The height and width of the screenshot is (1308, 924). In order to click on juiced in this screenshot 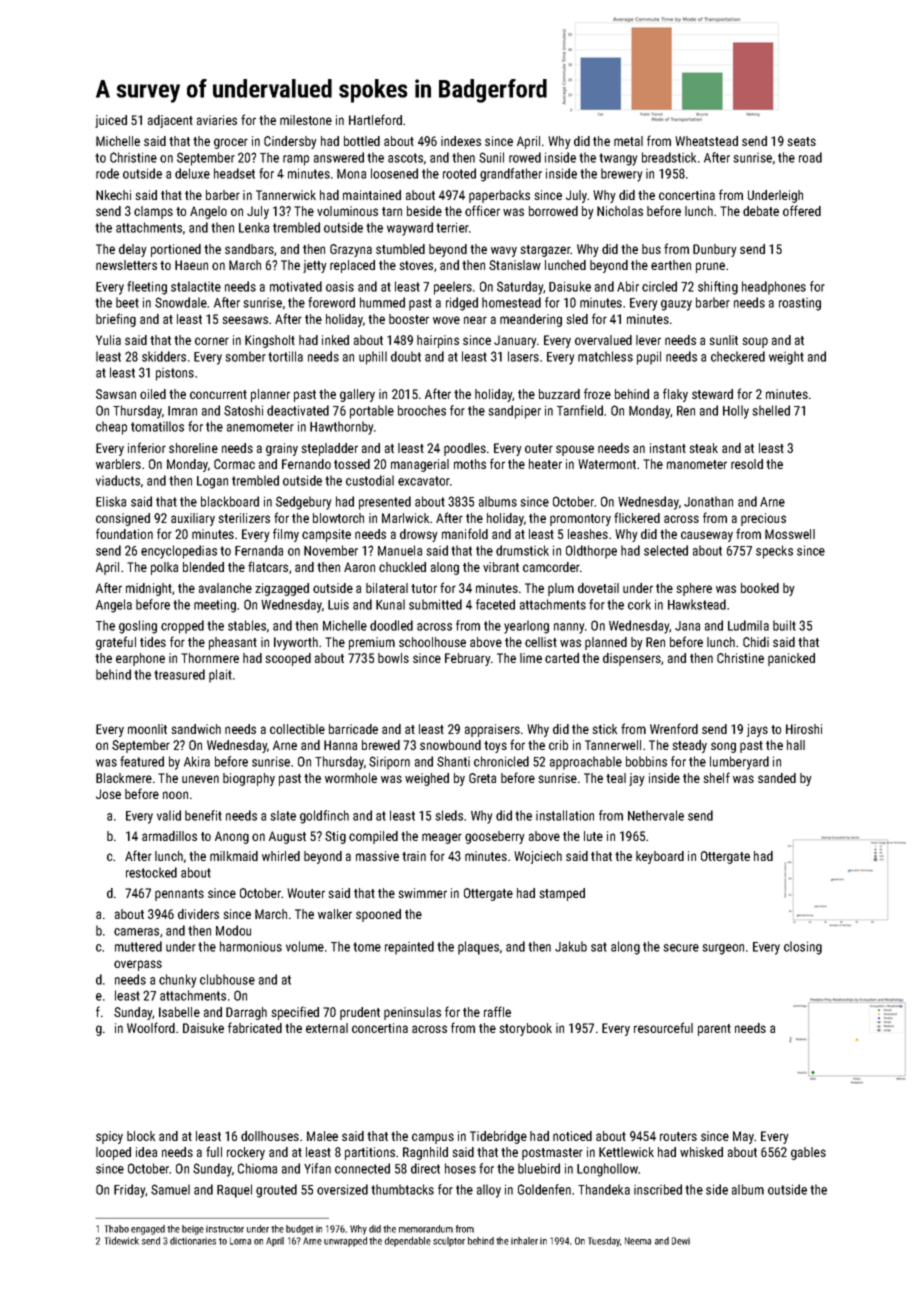, I will do `click(111, 121)`.
